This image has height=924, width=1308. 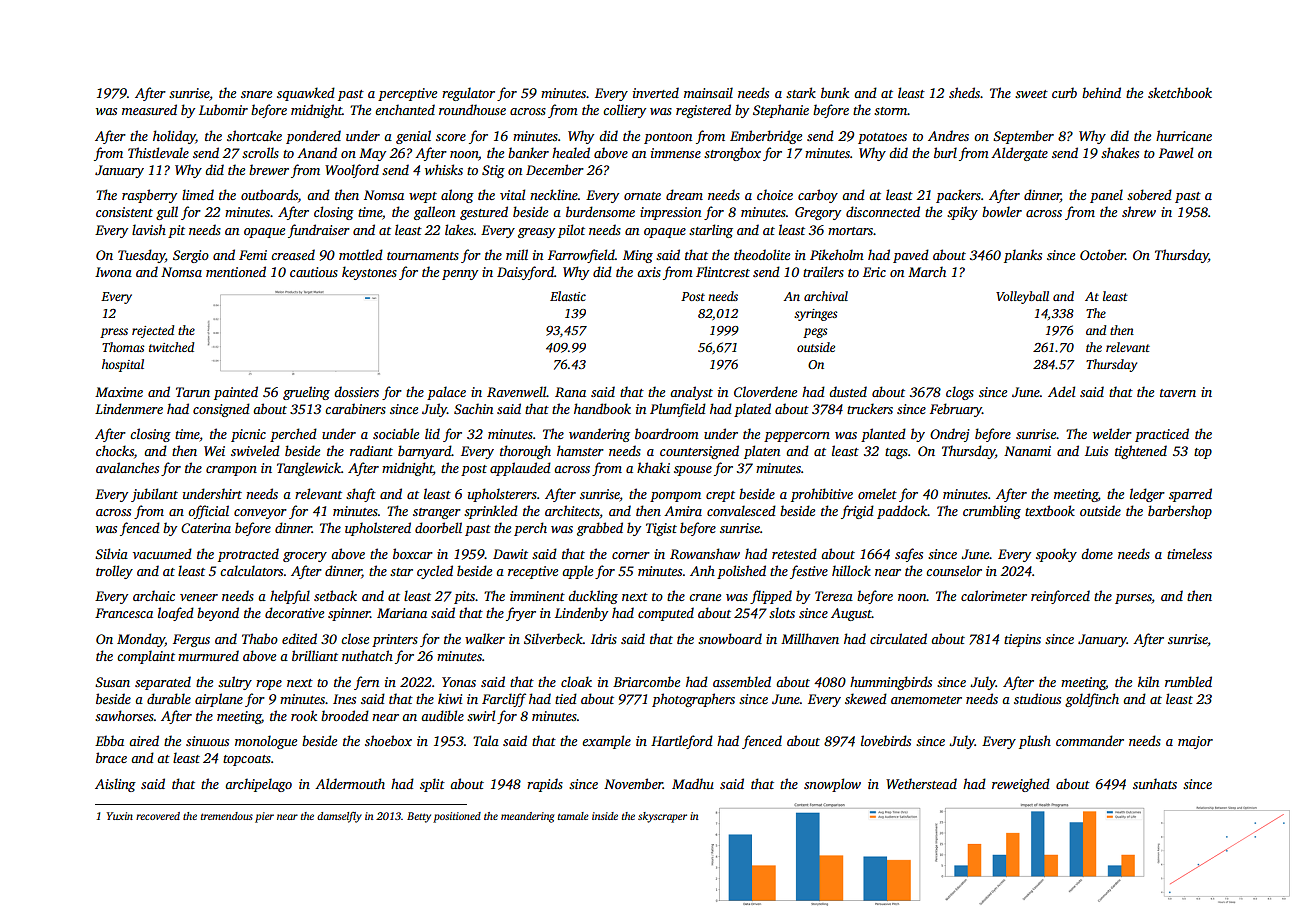 What do you see at coordinates (1061, 391) in the image?
I see `Adel` at bounding box center [1061, 391].
